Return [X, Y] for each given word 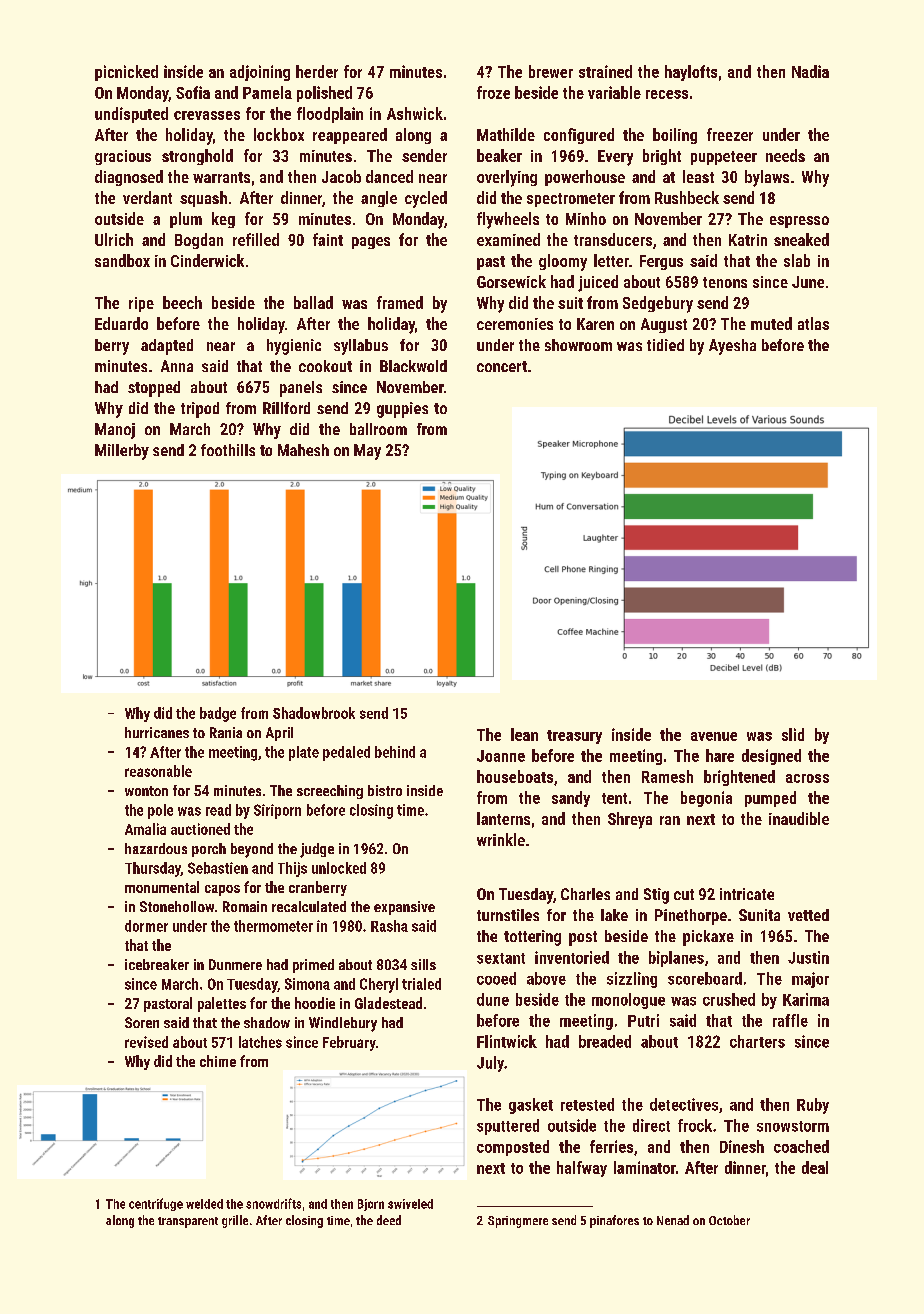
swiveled [410, 1204]
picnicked [126, 73]
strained [605, 71]
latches [260, 1042]
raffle [790, 1020]
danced [389, 176]
